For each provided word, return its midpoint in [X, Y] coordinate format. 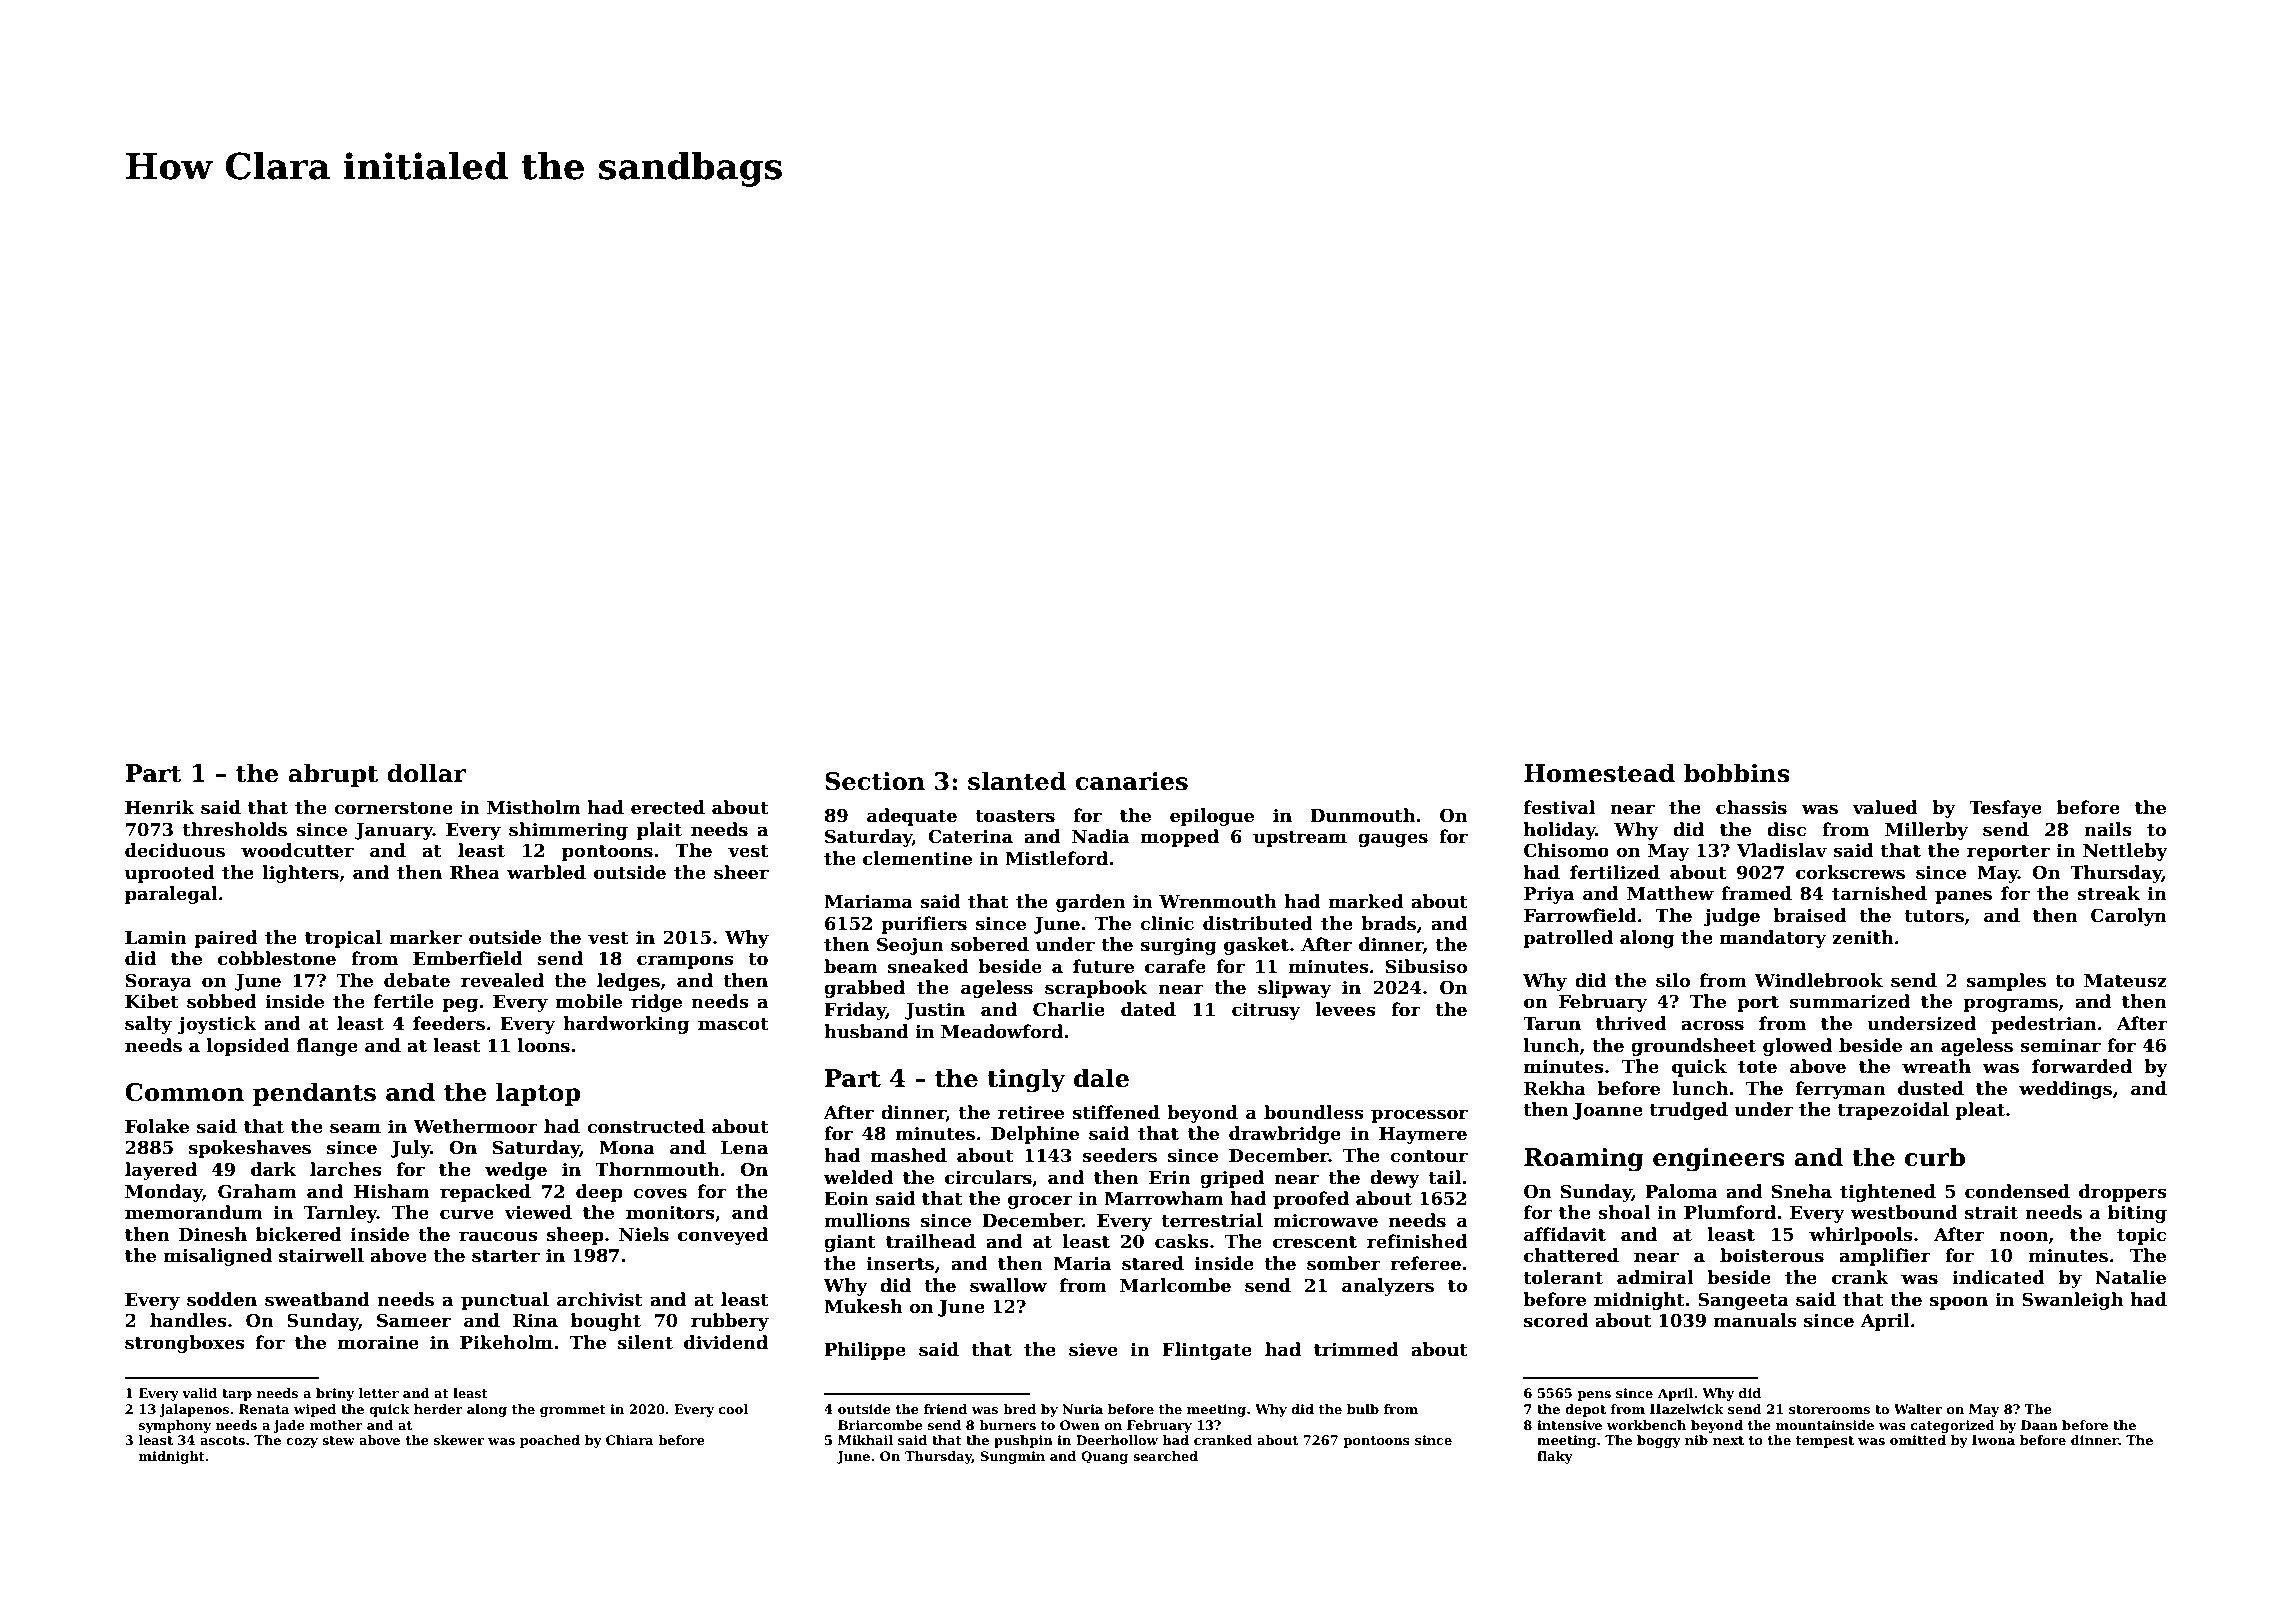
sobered [990, 944]
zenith [1863, 937]
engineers [1719, 1160]
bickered [299, 1234]
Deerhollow [1117, 1440]
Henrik [160, 807]
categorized [1953, 1426]
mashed [909, 1155]
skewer [459, 1440]
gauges [1393, 840]
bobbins [1737, 773]
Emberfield [468, 958]
